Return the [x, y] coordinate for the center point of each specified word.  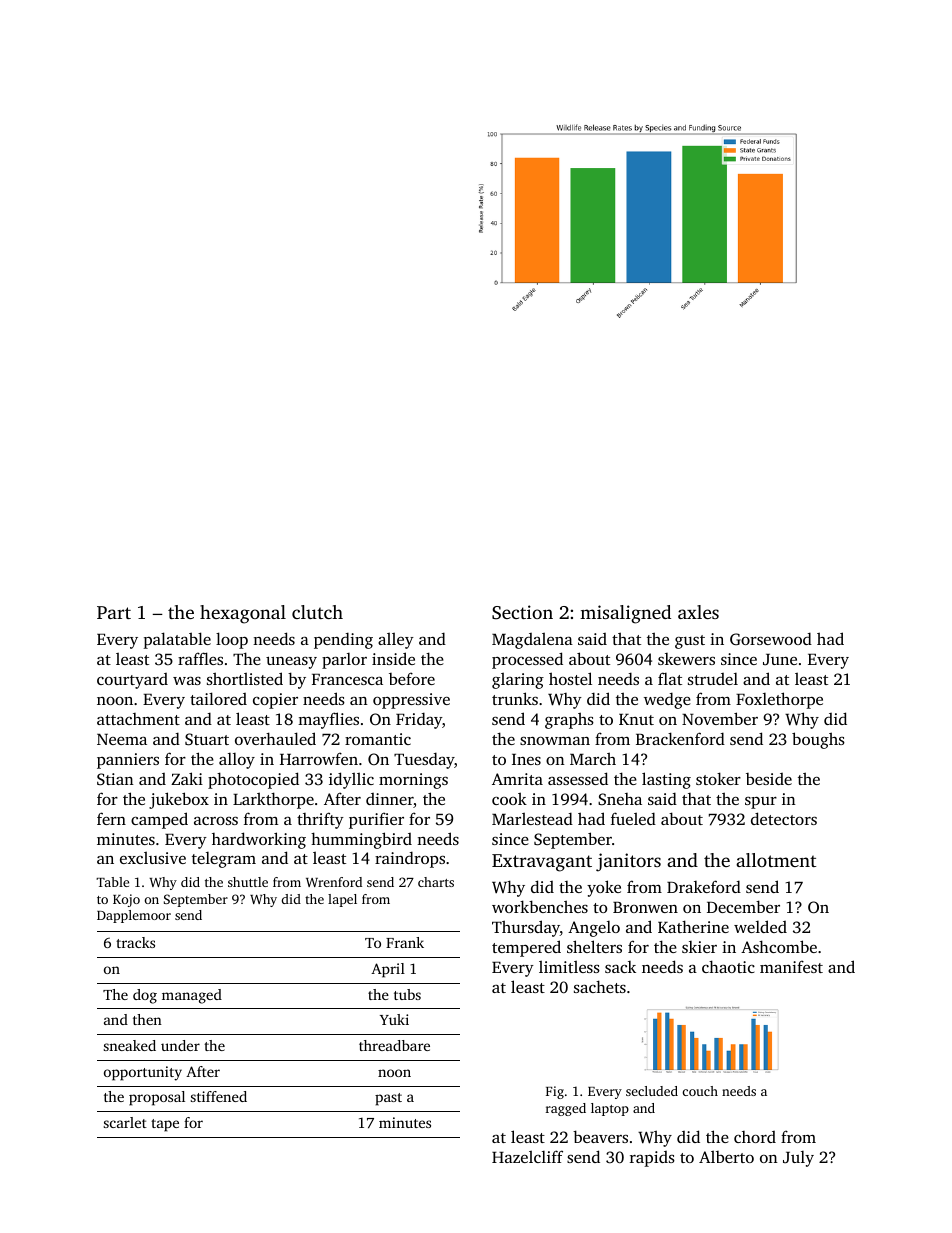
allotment [776, 860]
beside [769, 779]
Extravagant [542, 863]
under [180, 1045]
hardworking [259, 840]
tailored [218, 698]
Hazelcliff [527, 1156]
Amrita [517, 779]
